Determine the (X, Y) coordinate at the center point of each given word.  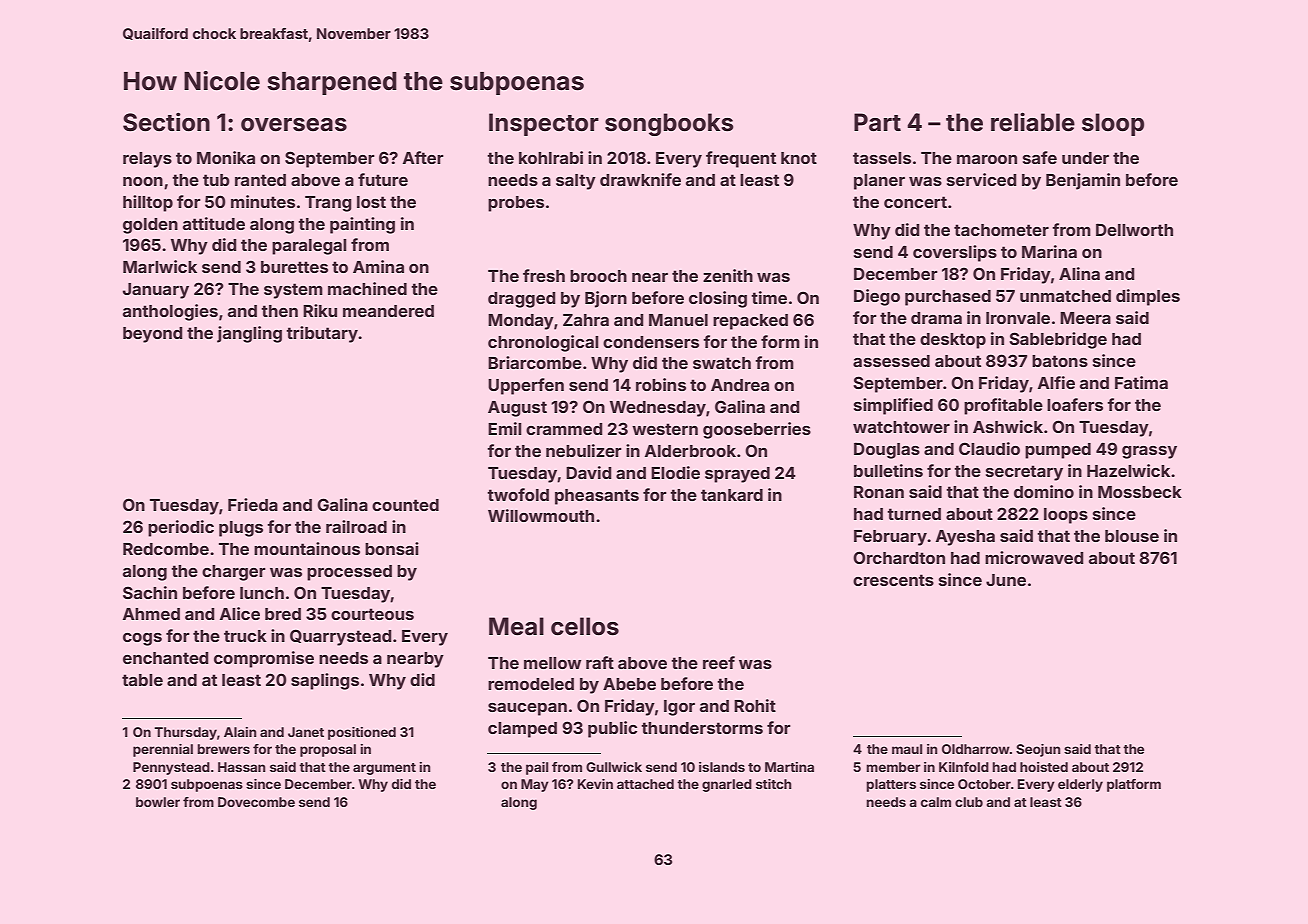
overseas (294, 125)
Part (877, 122)
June (1006, 580)
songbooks (669, 124)
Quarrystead (341, 637)
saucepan (527, 709)
